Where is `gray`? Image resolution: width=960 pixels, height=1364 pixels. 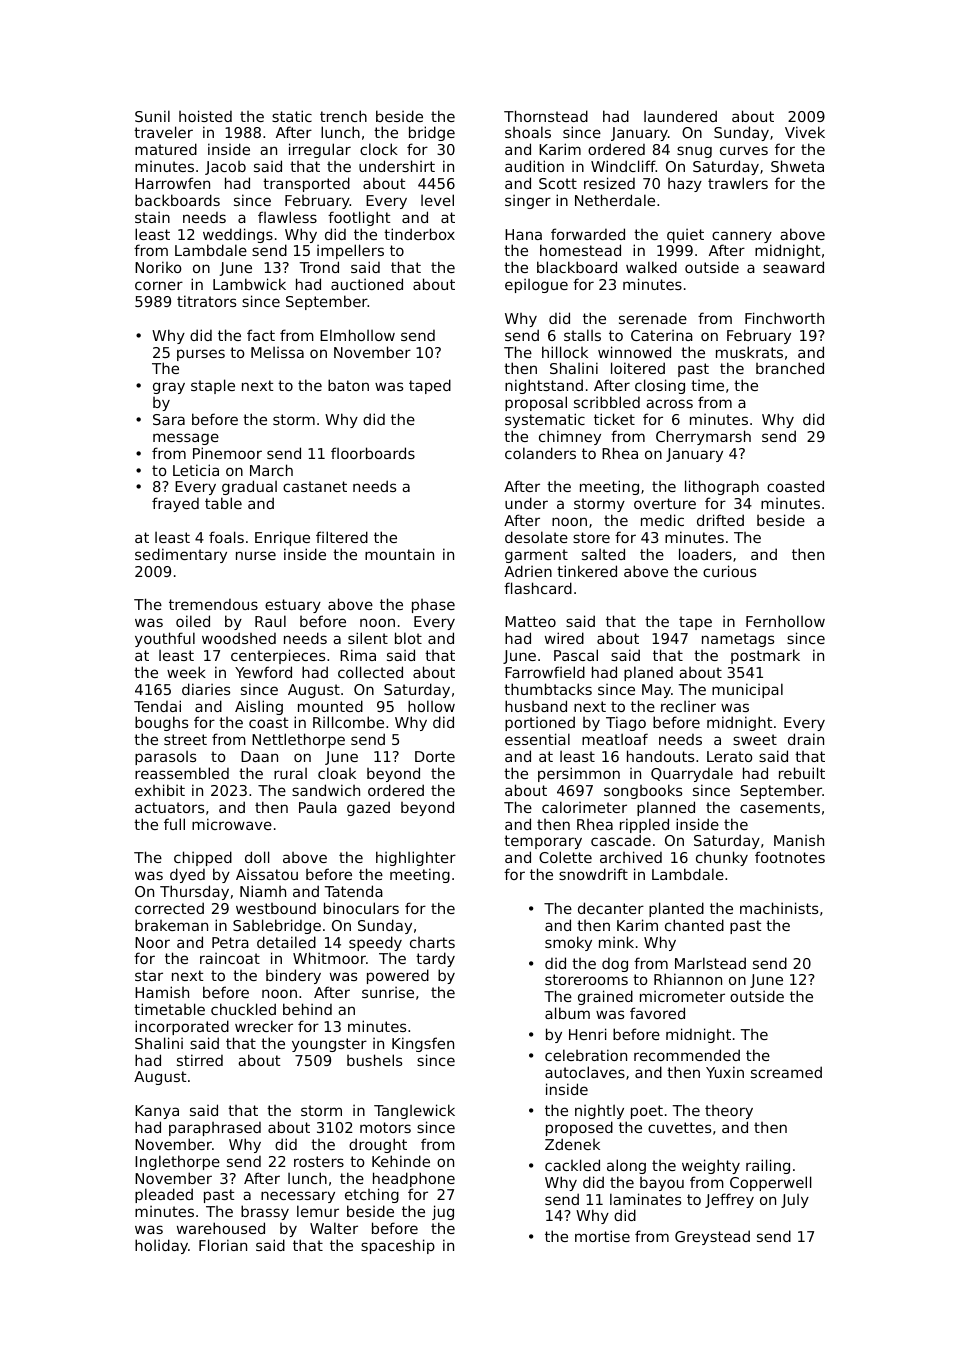
gray is located at coordinates (169, 388).
